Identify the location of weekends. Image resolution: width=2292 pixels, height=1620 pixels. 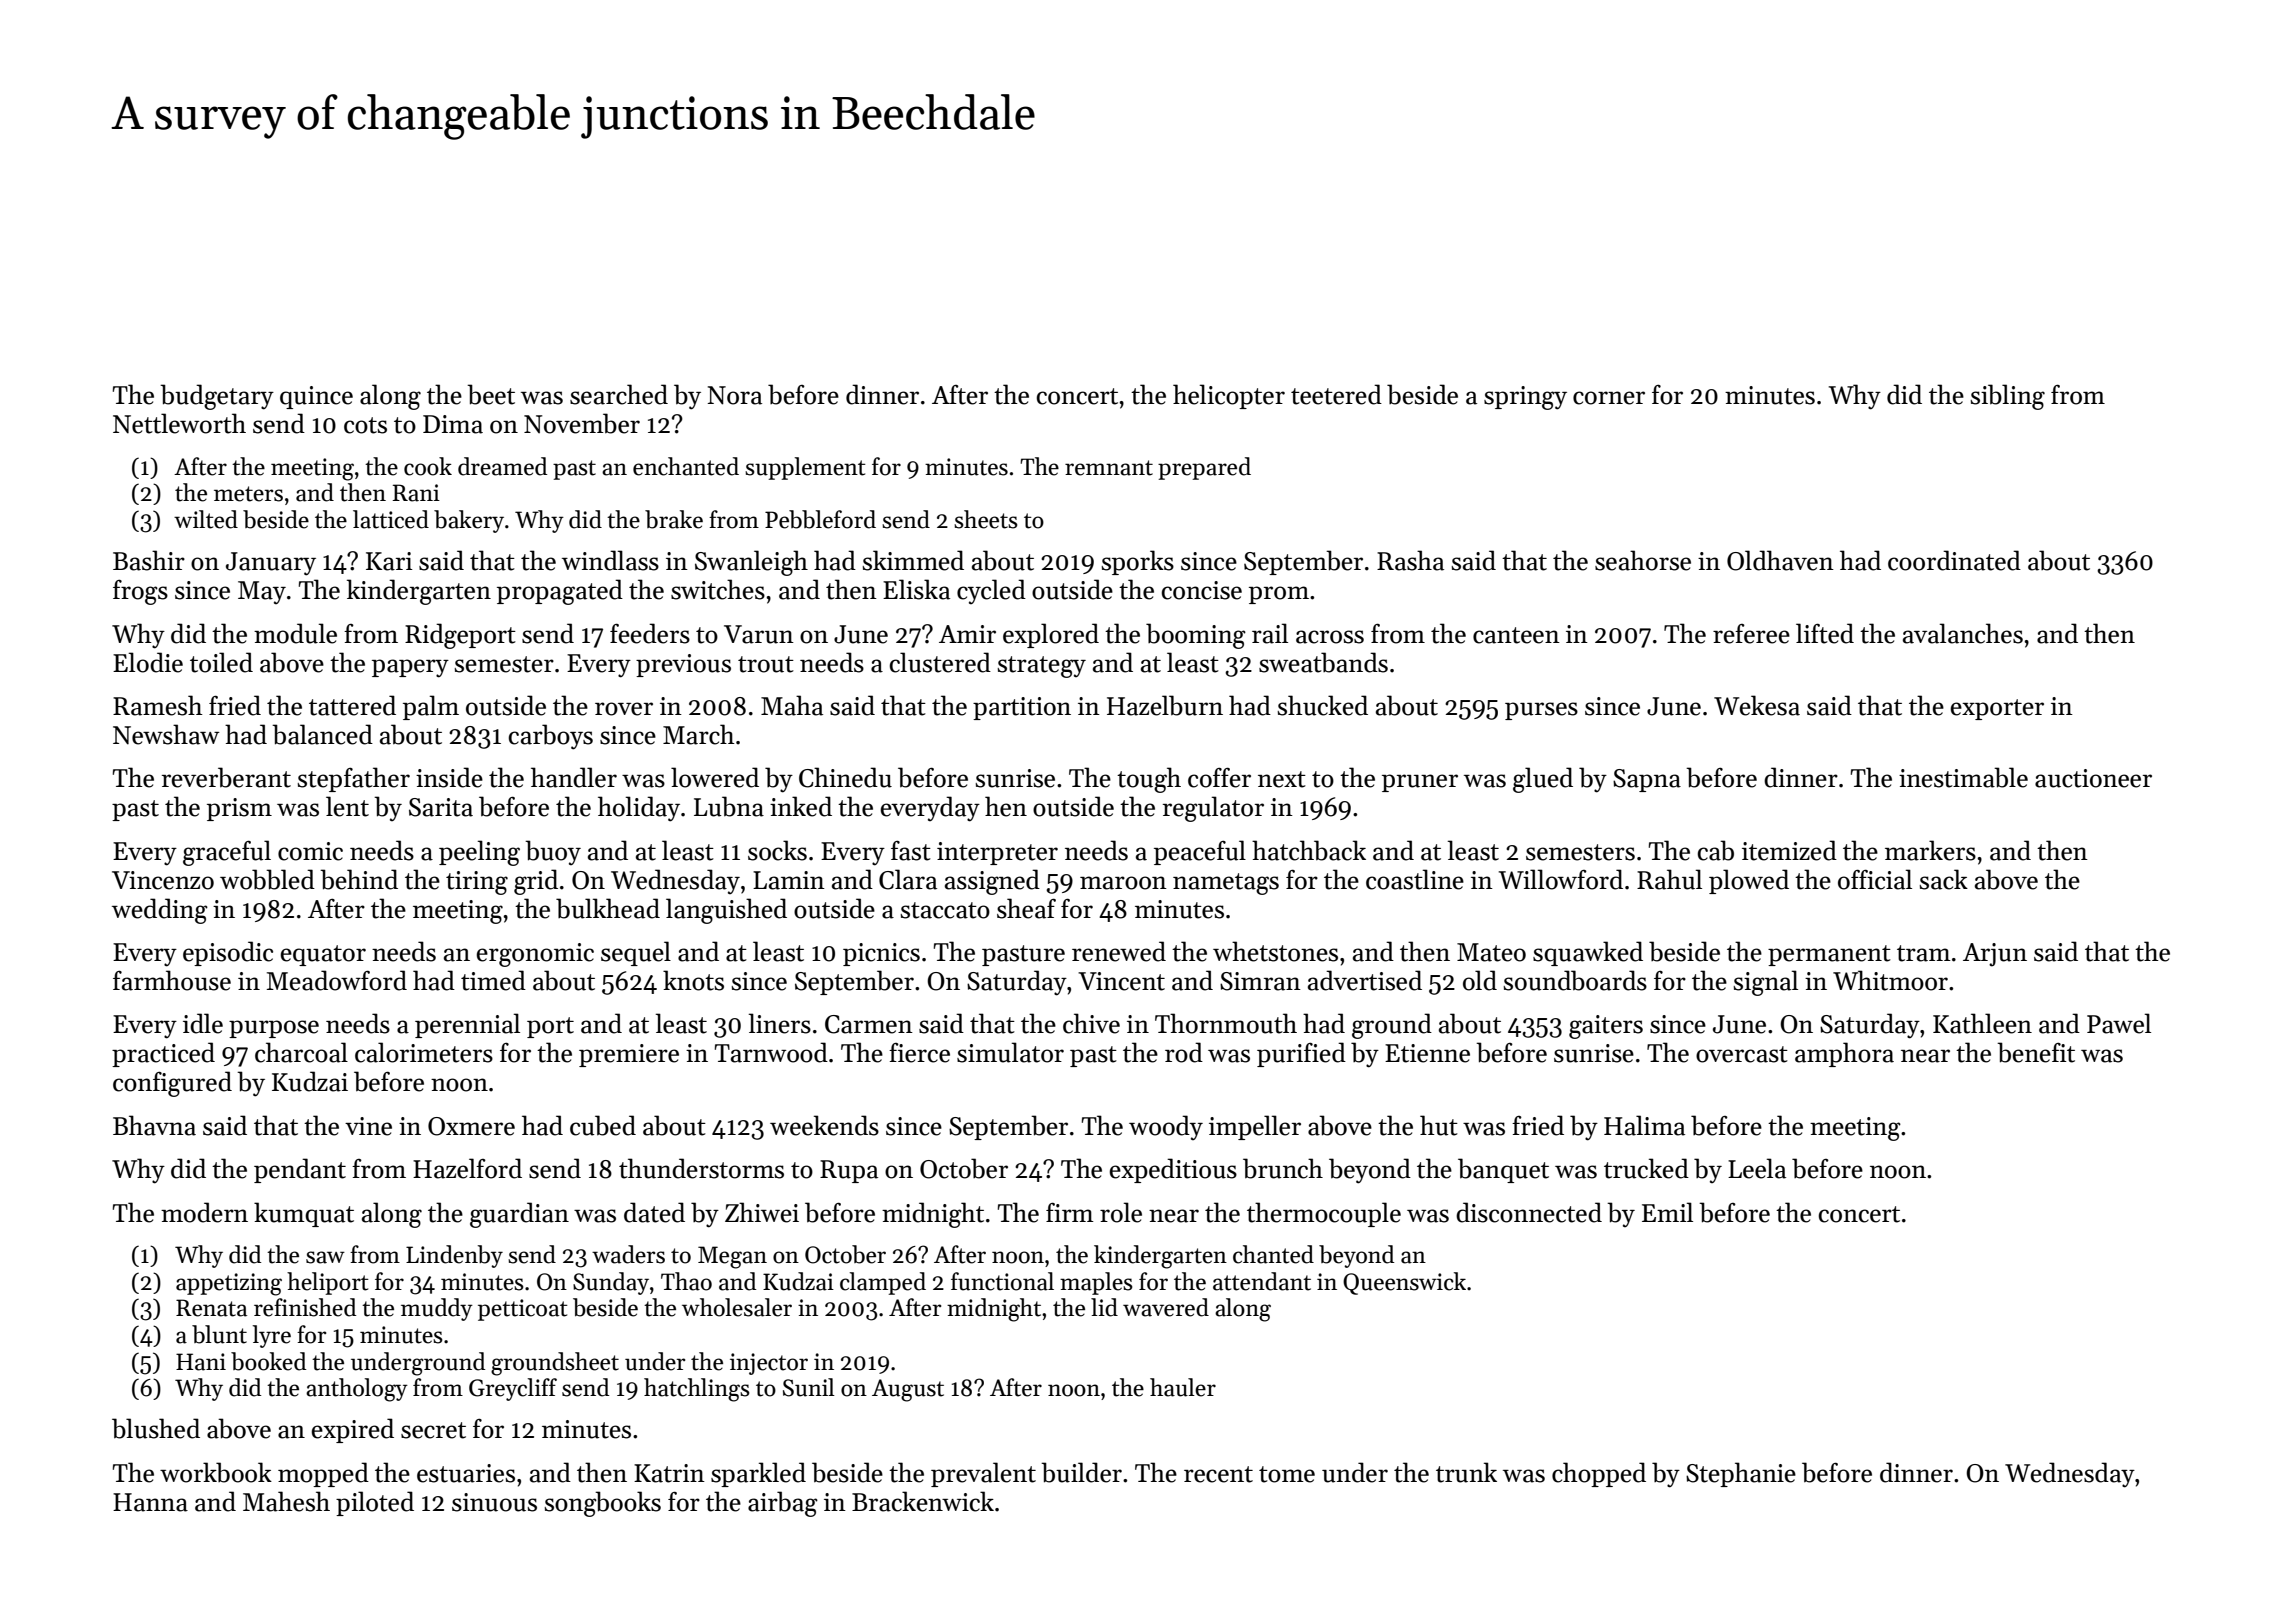
(824, 1125).
